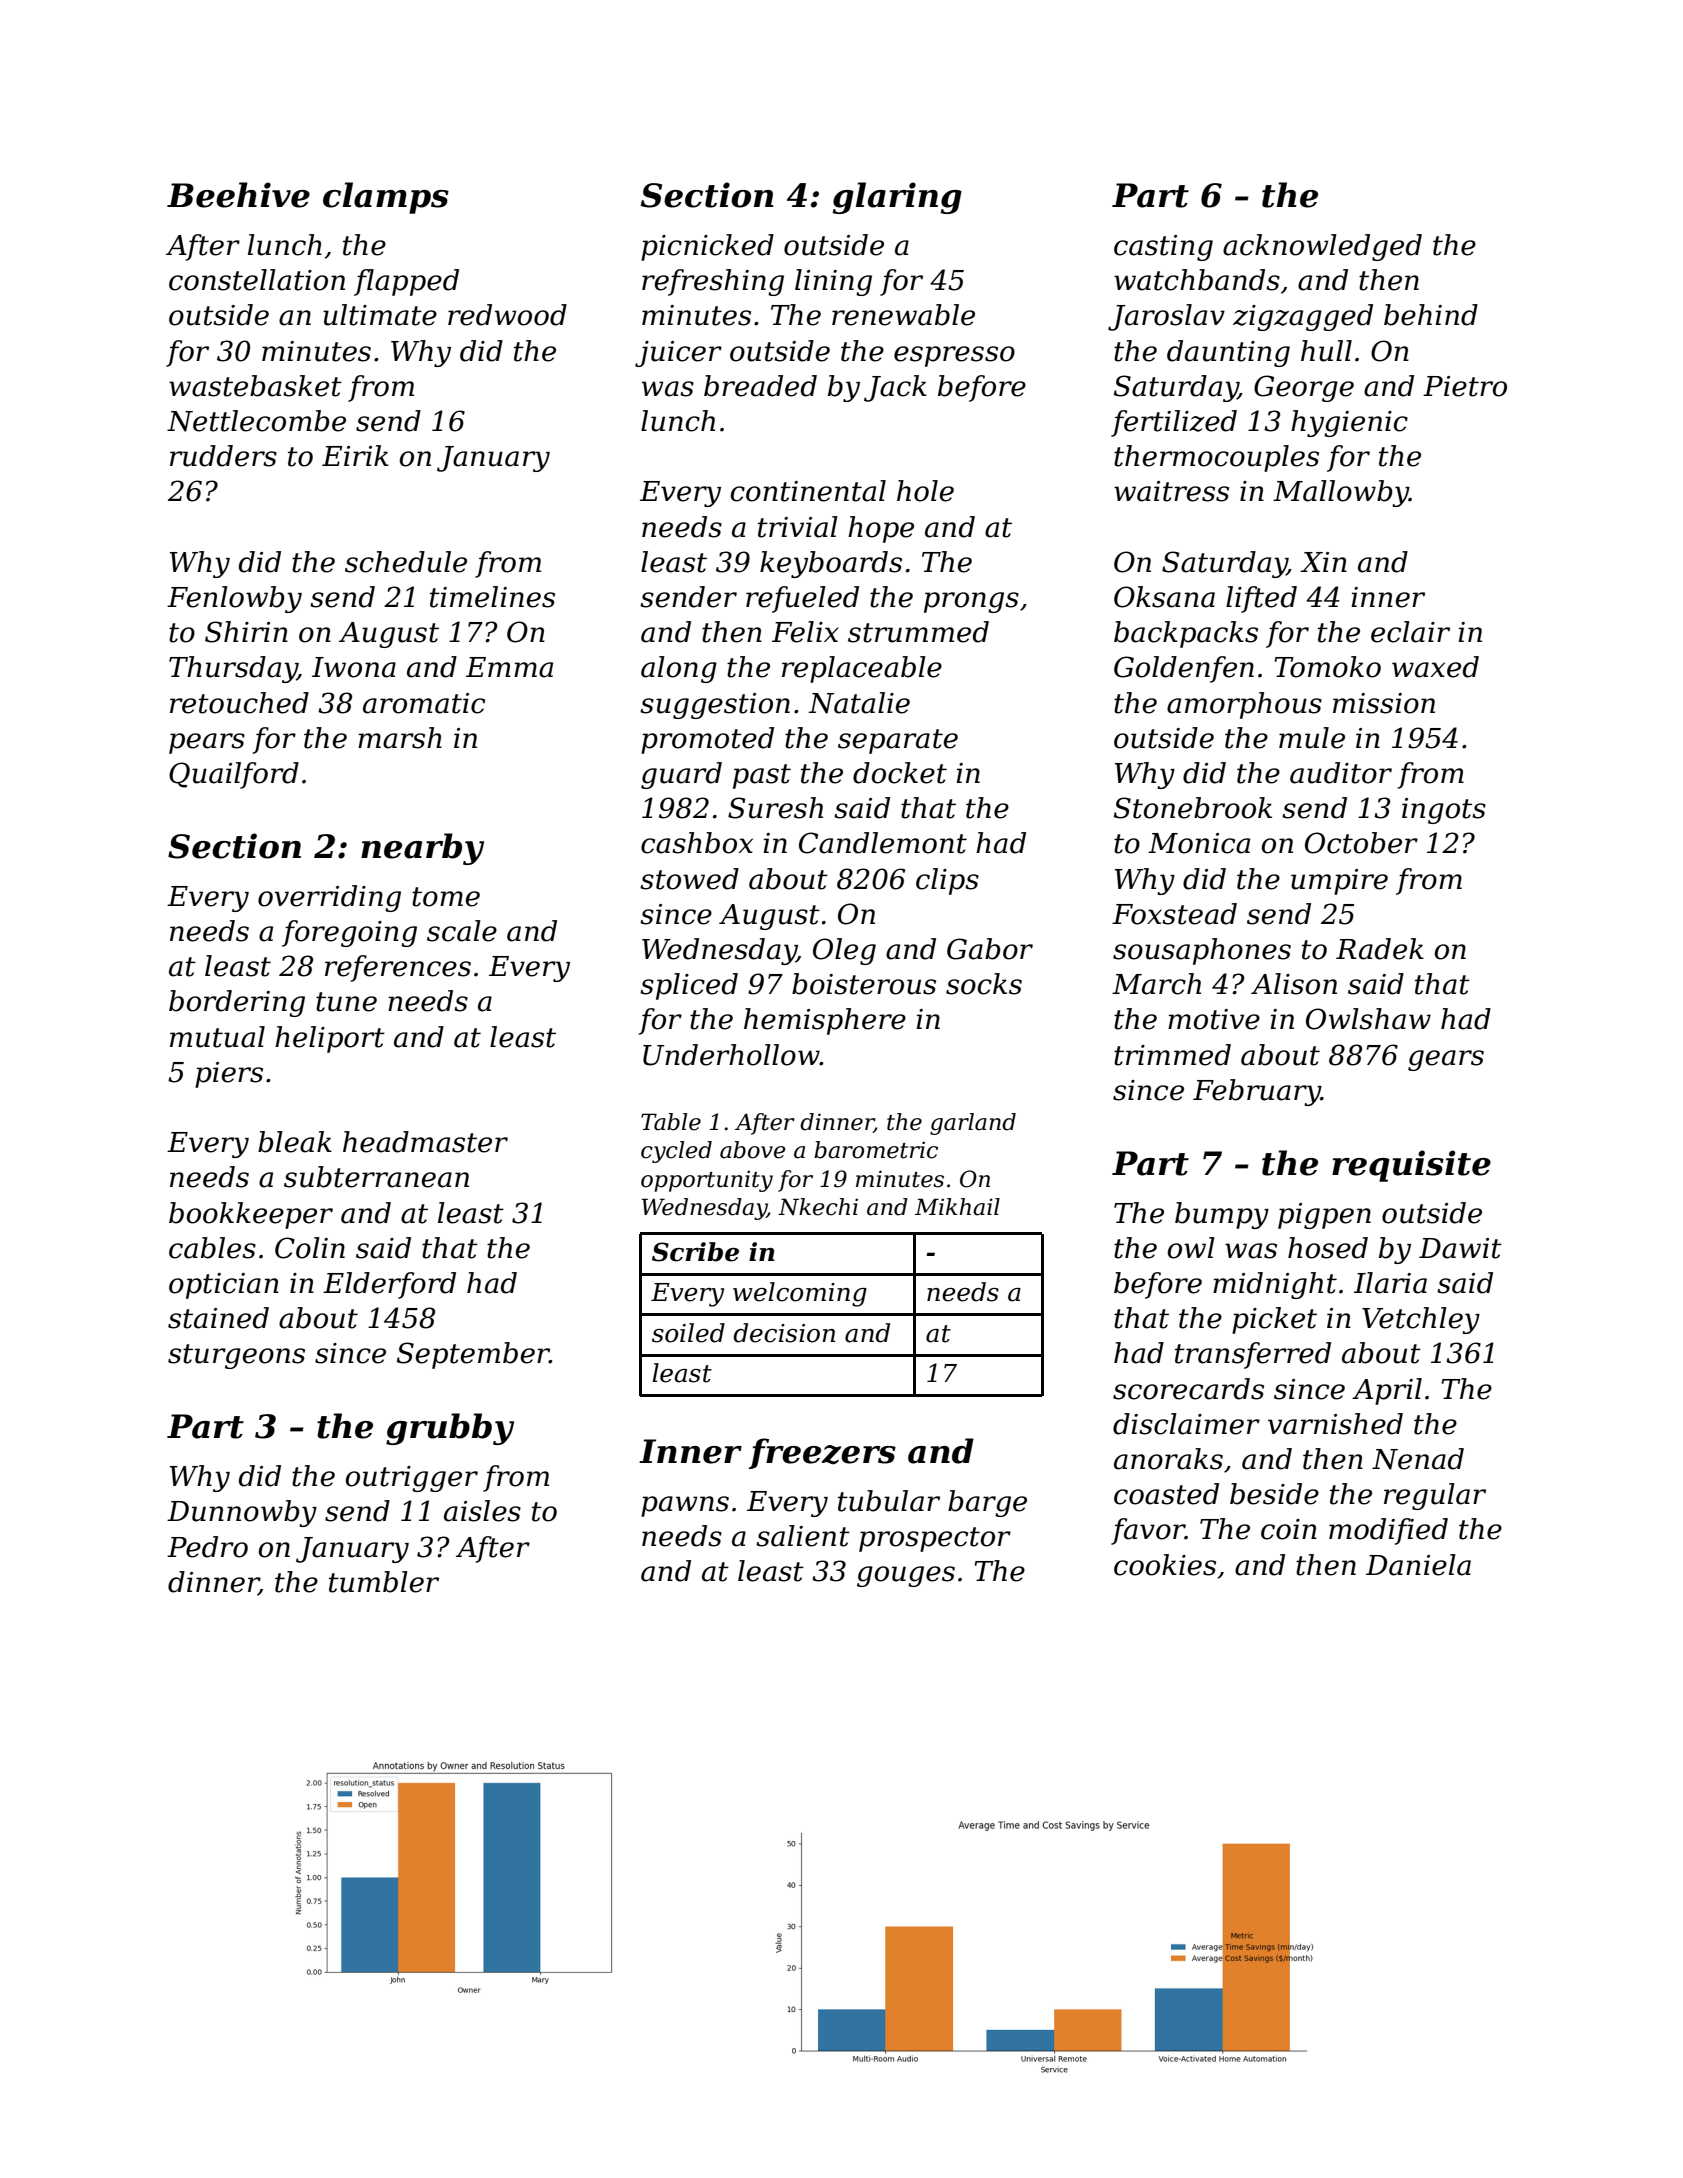 The width and height of the screenshot is (1683, 2178). Describe the element at coordinates (412, 1479) in the screenshot. I see `outrigger` at that location.
